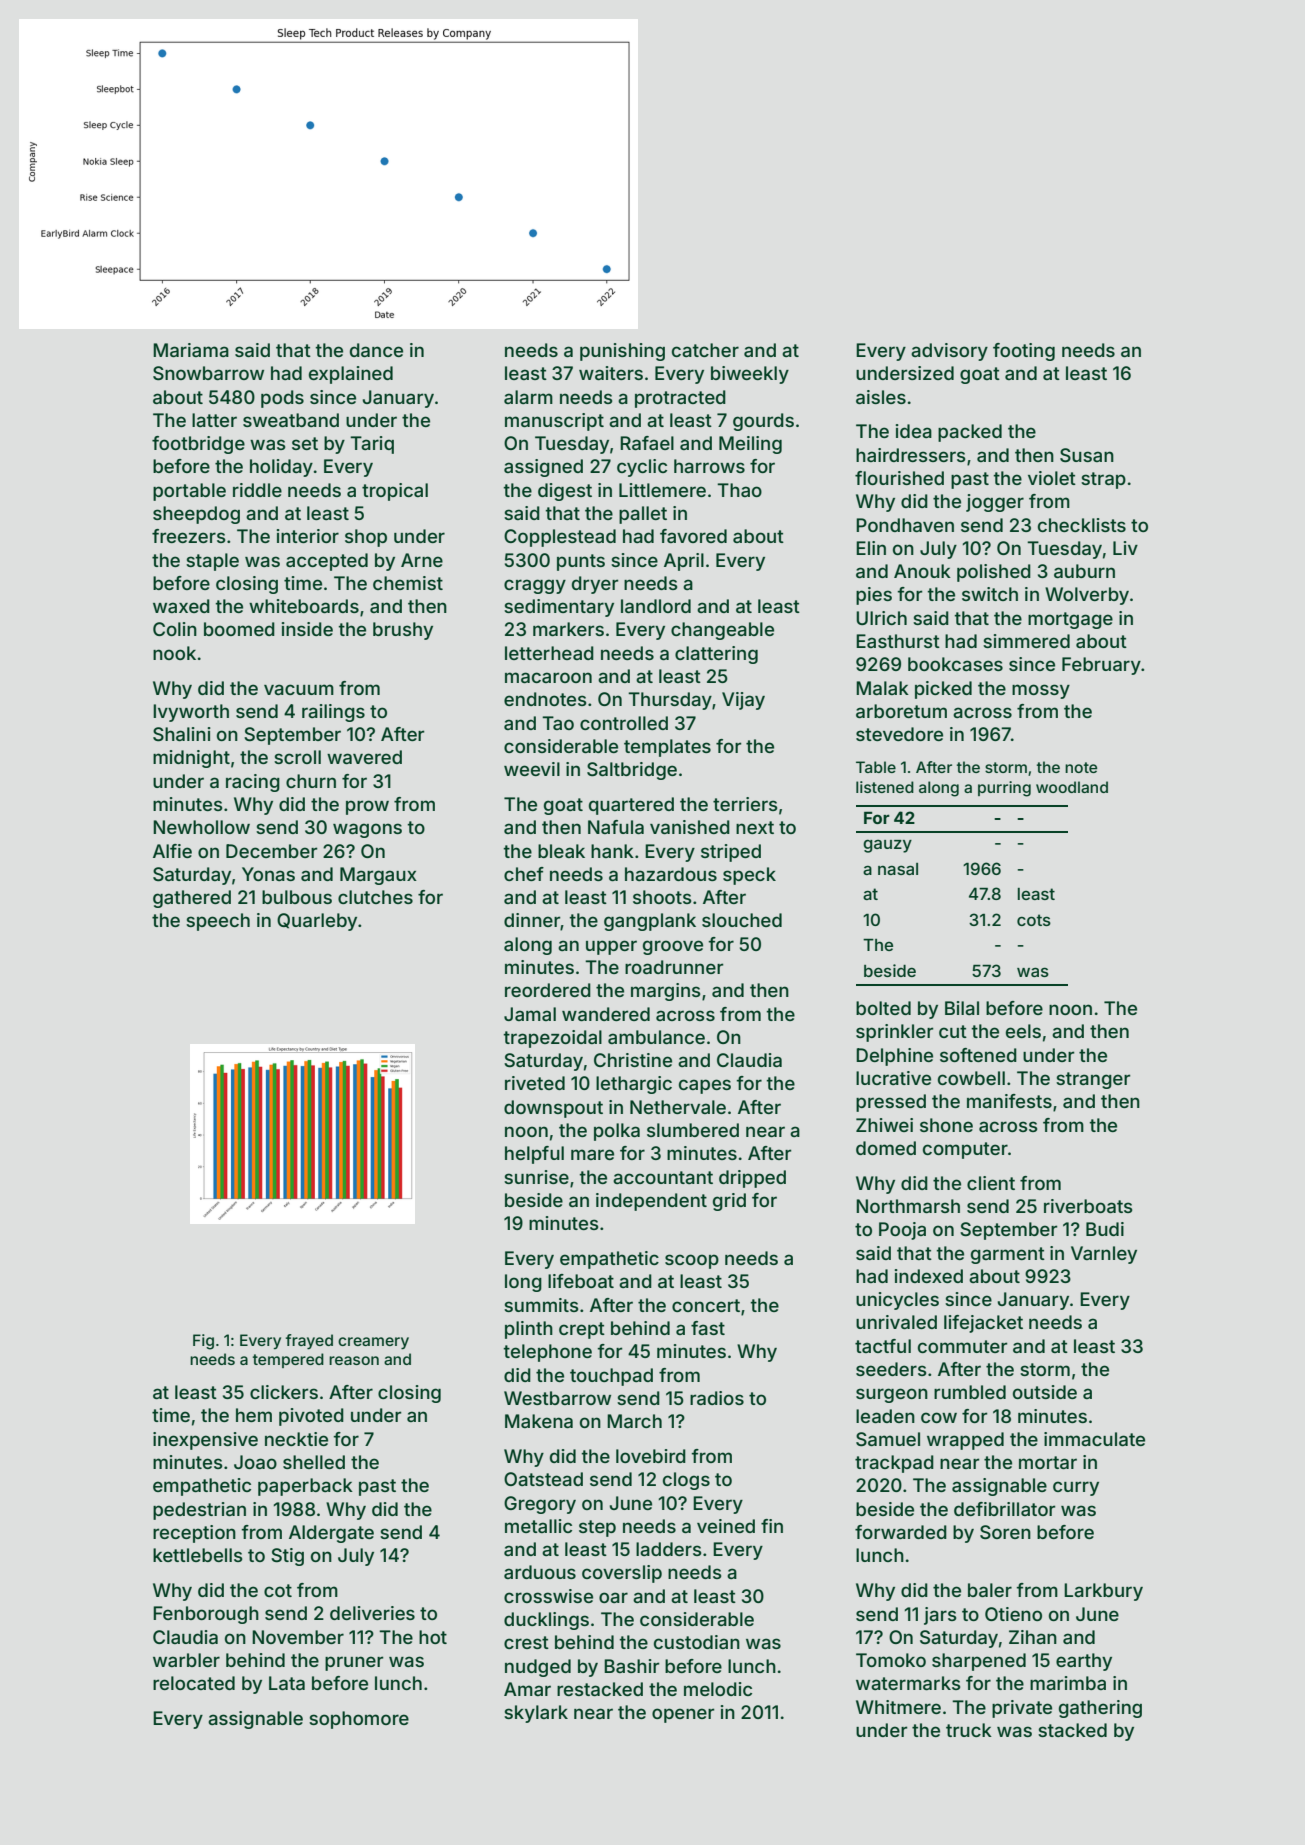 This image has height=1845, width=1305. I want to click on relocated, so click(194, 1683).
